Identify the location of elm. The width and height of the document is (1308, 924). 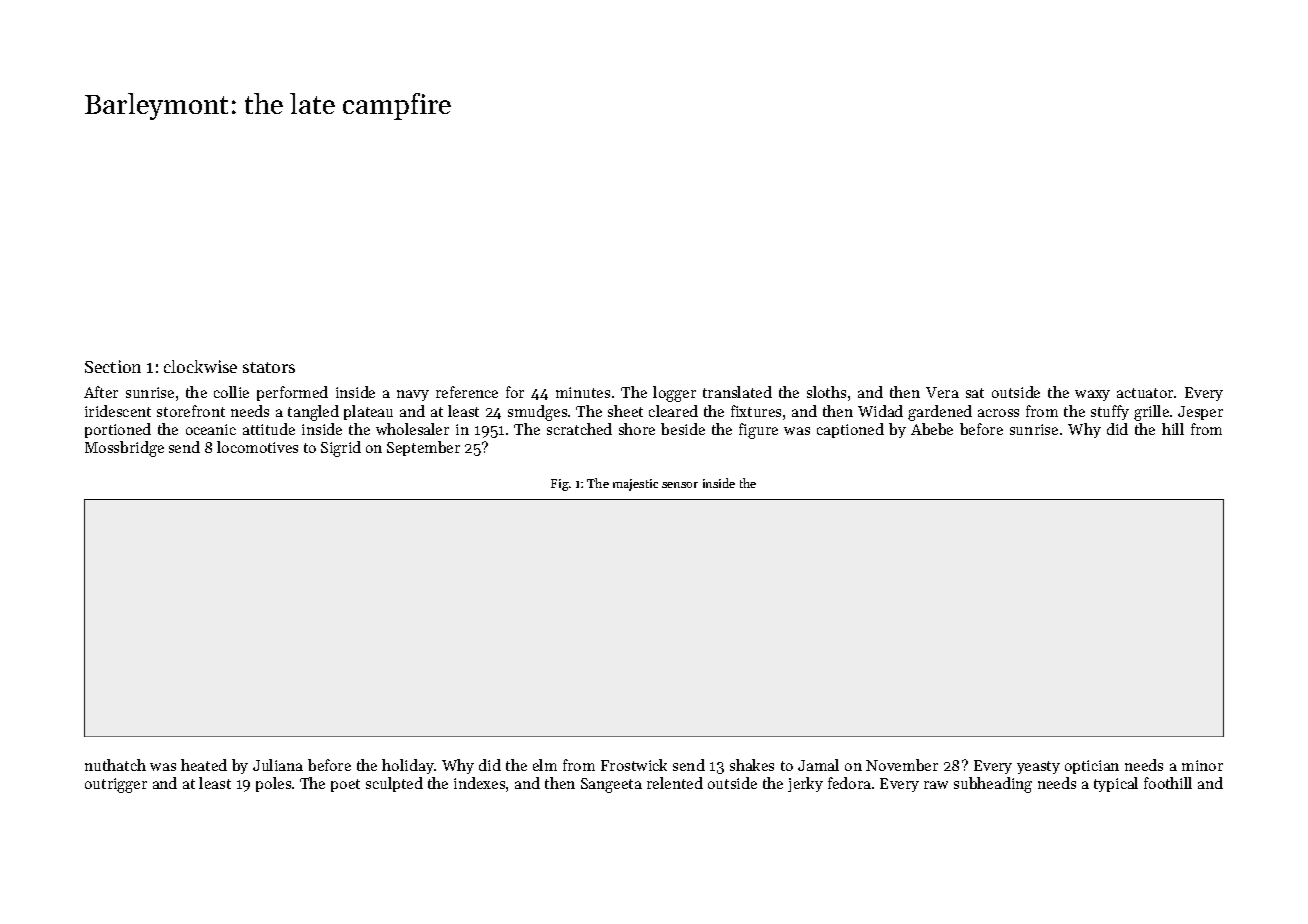
(545, 765).
